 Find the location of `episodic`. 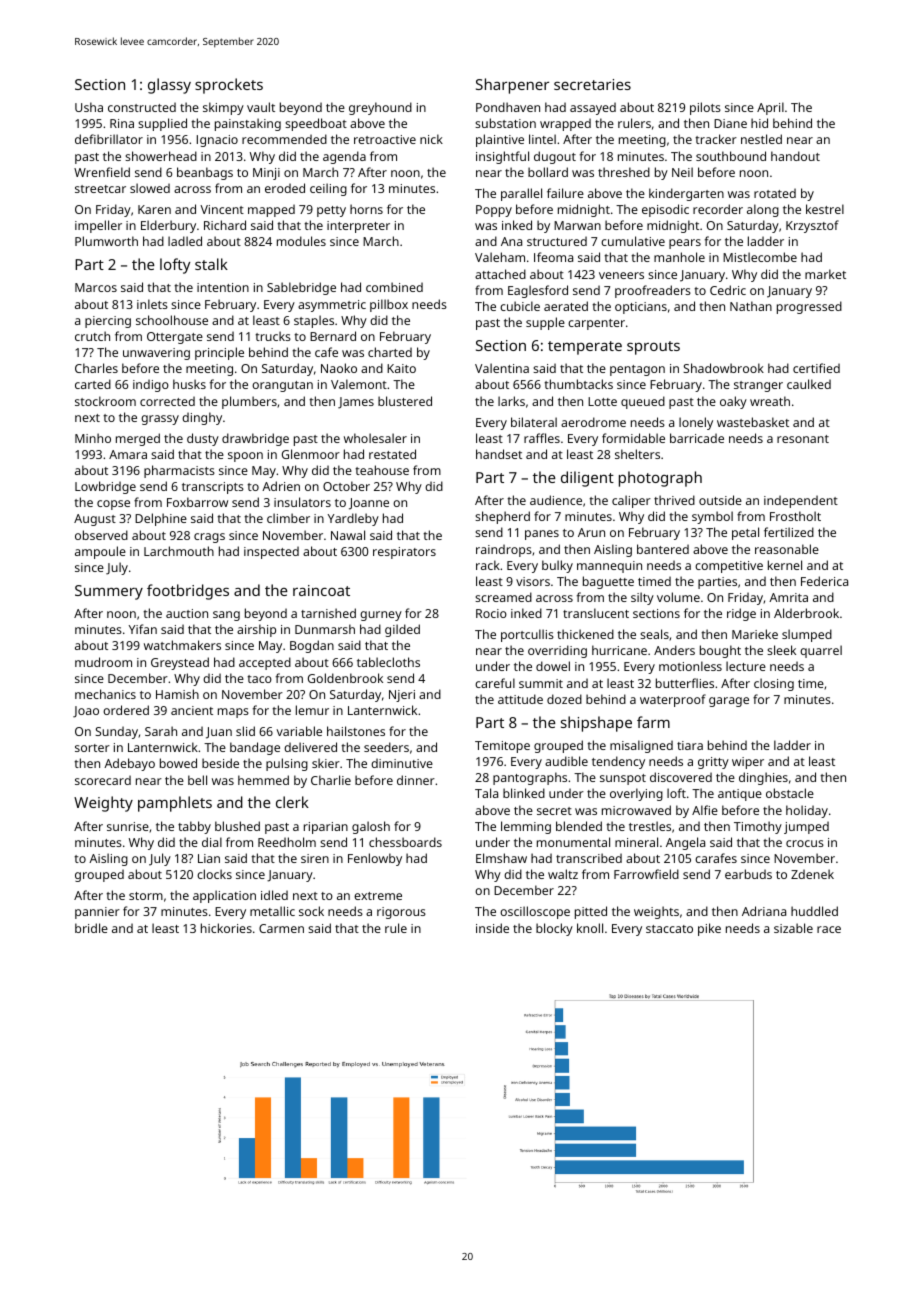

episodic is located at coordinates (665, 210).
